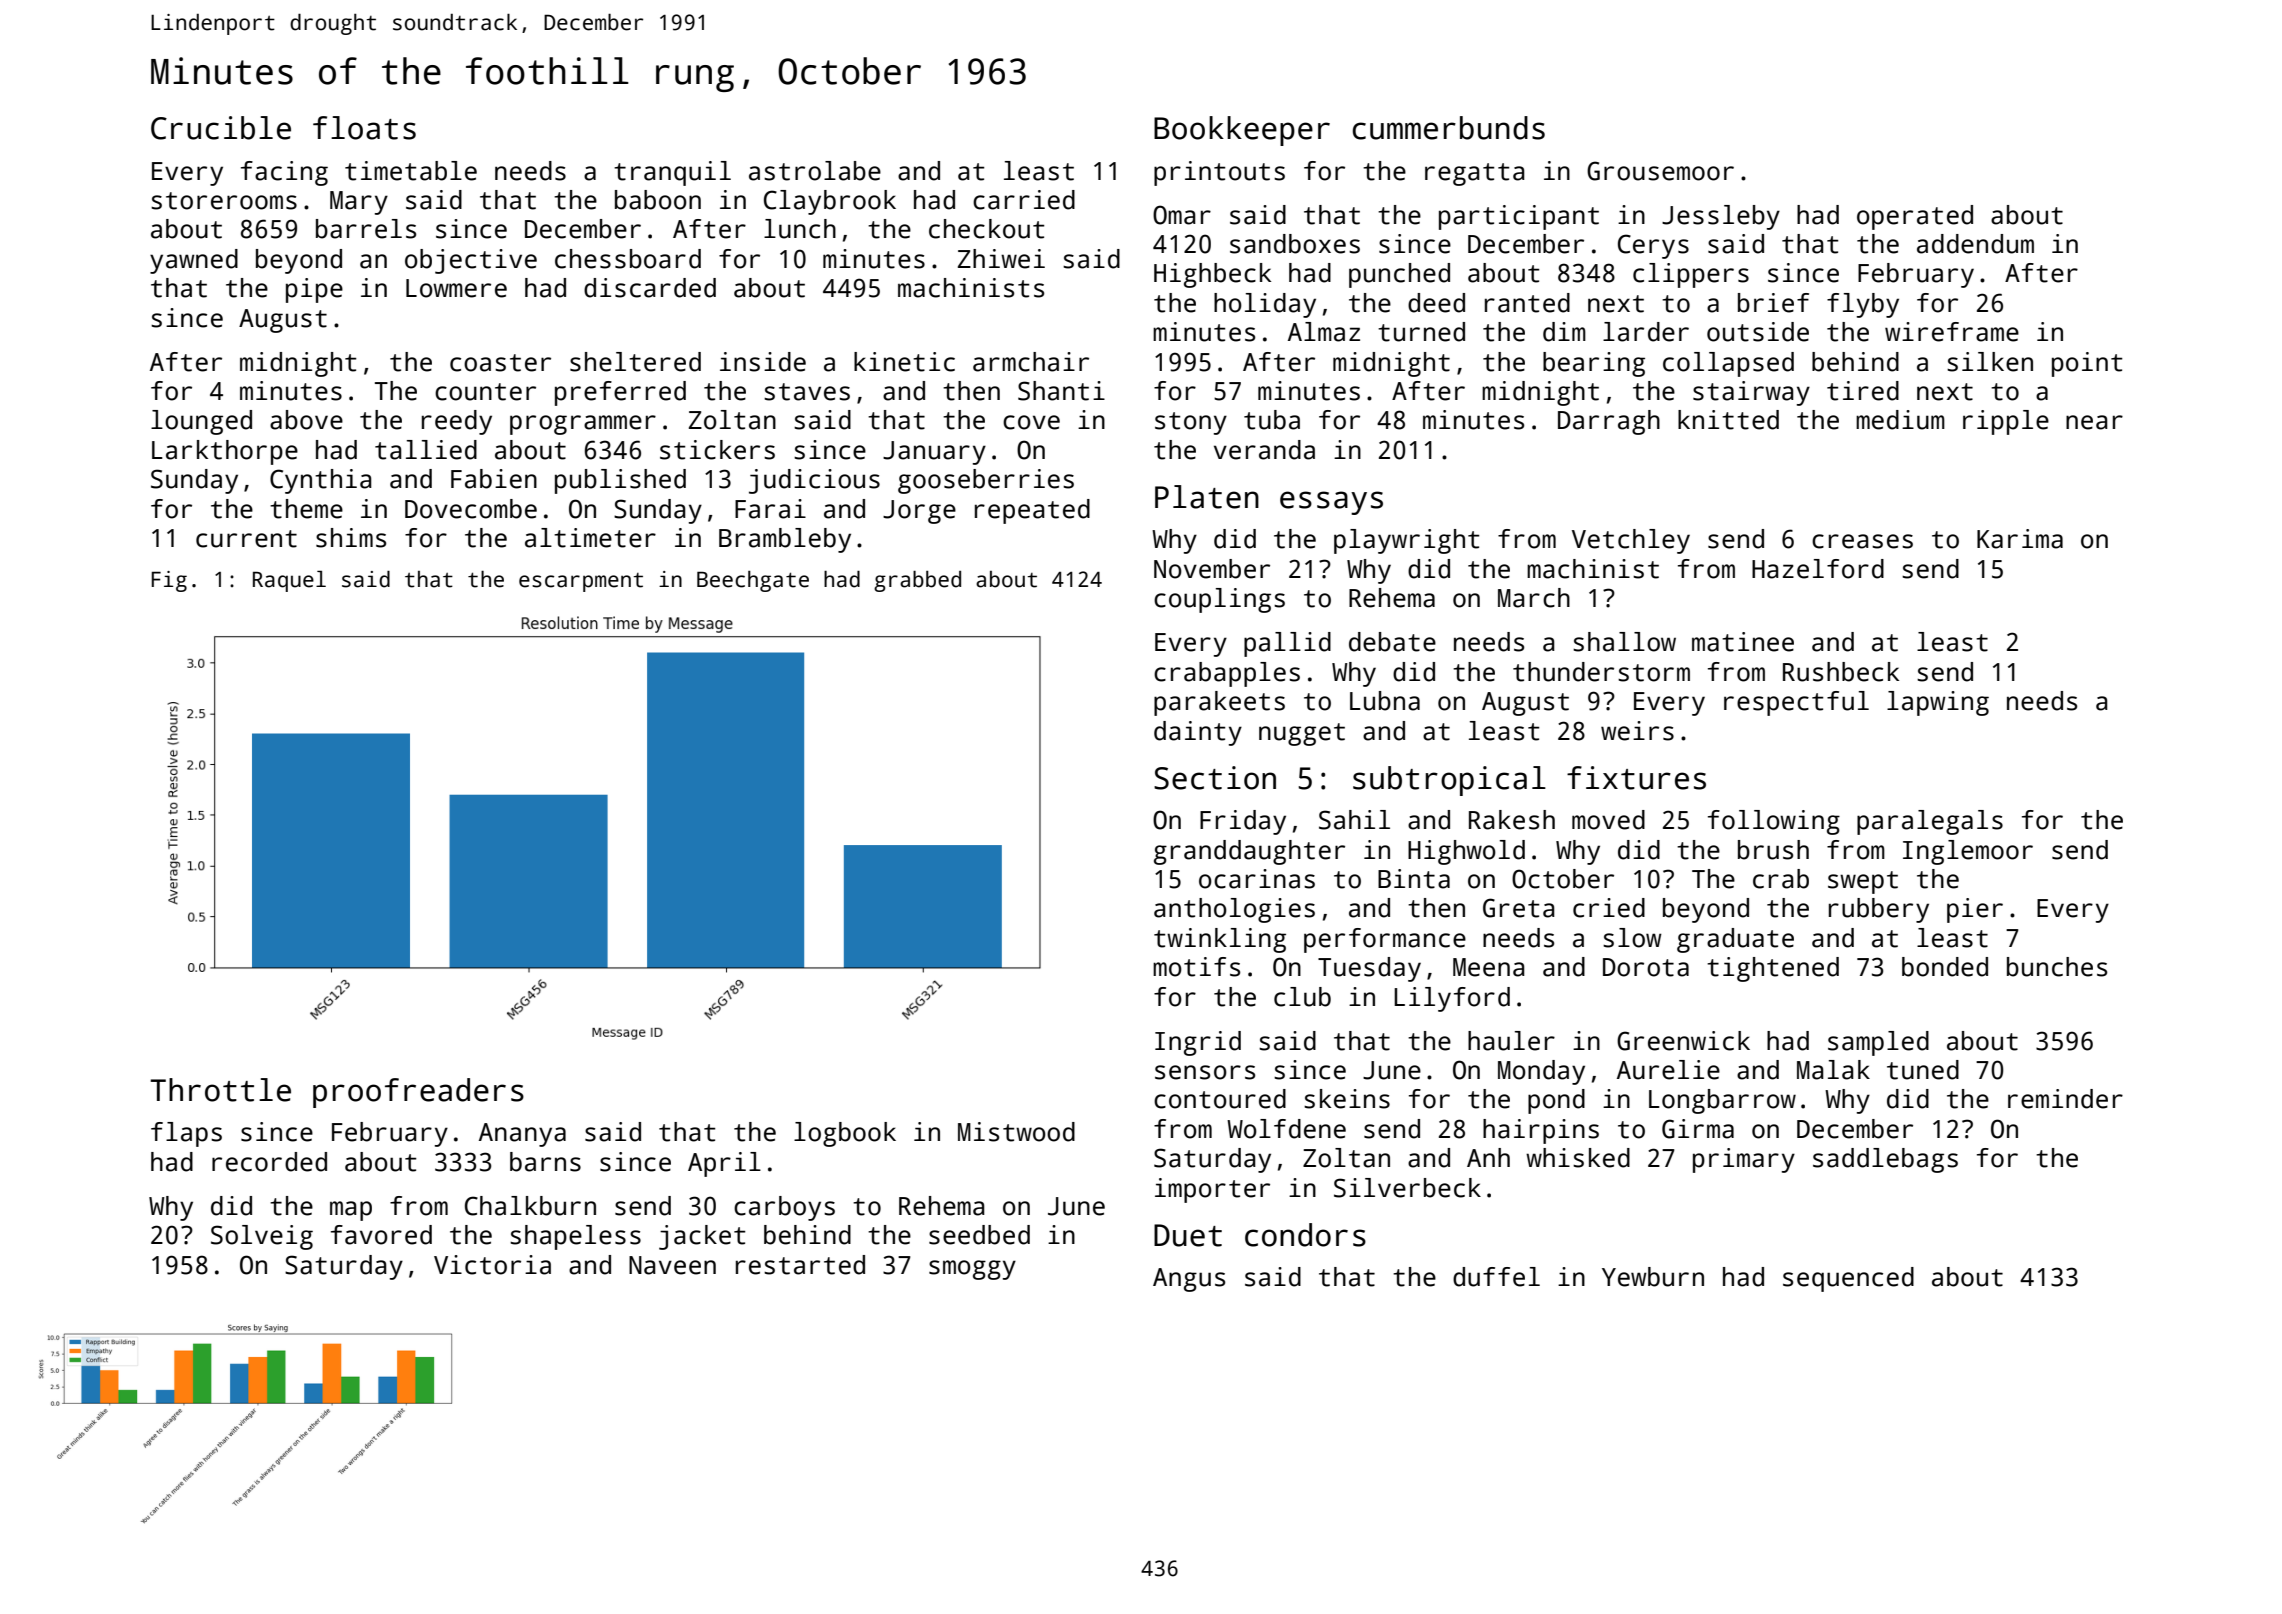 This screenshot has width=2282, height=1614. What do you see at coordinates (1609, 908) in the screenshot?
I see `cried` at bounding box center [1609, 908].
